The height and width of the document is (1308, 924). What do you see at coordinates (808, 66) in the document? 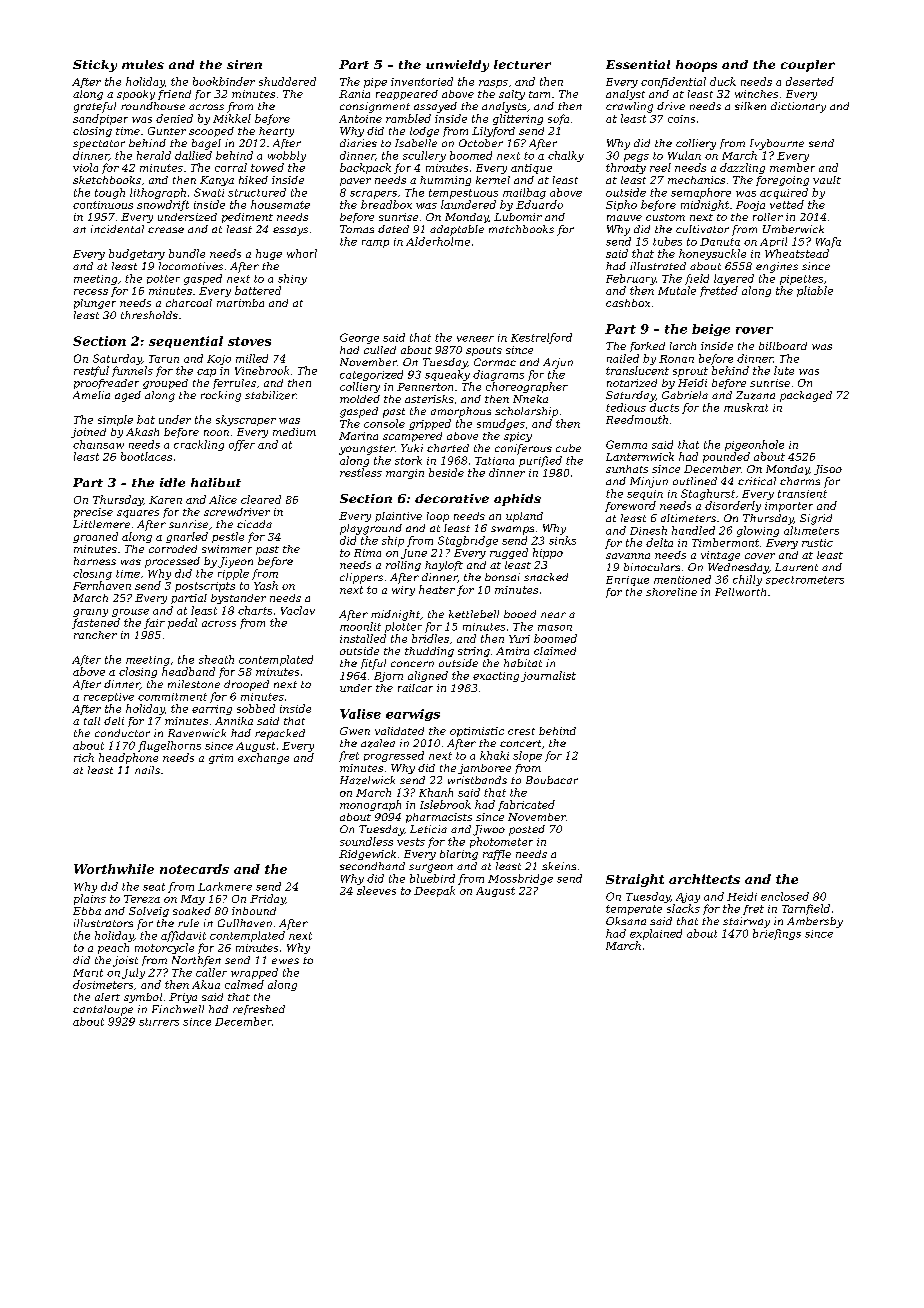
I see `coupler` at bounding box center [808, 66].
